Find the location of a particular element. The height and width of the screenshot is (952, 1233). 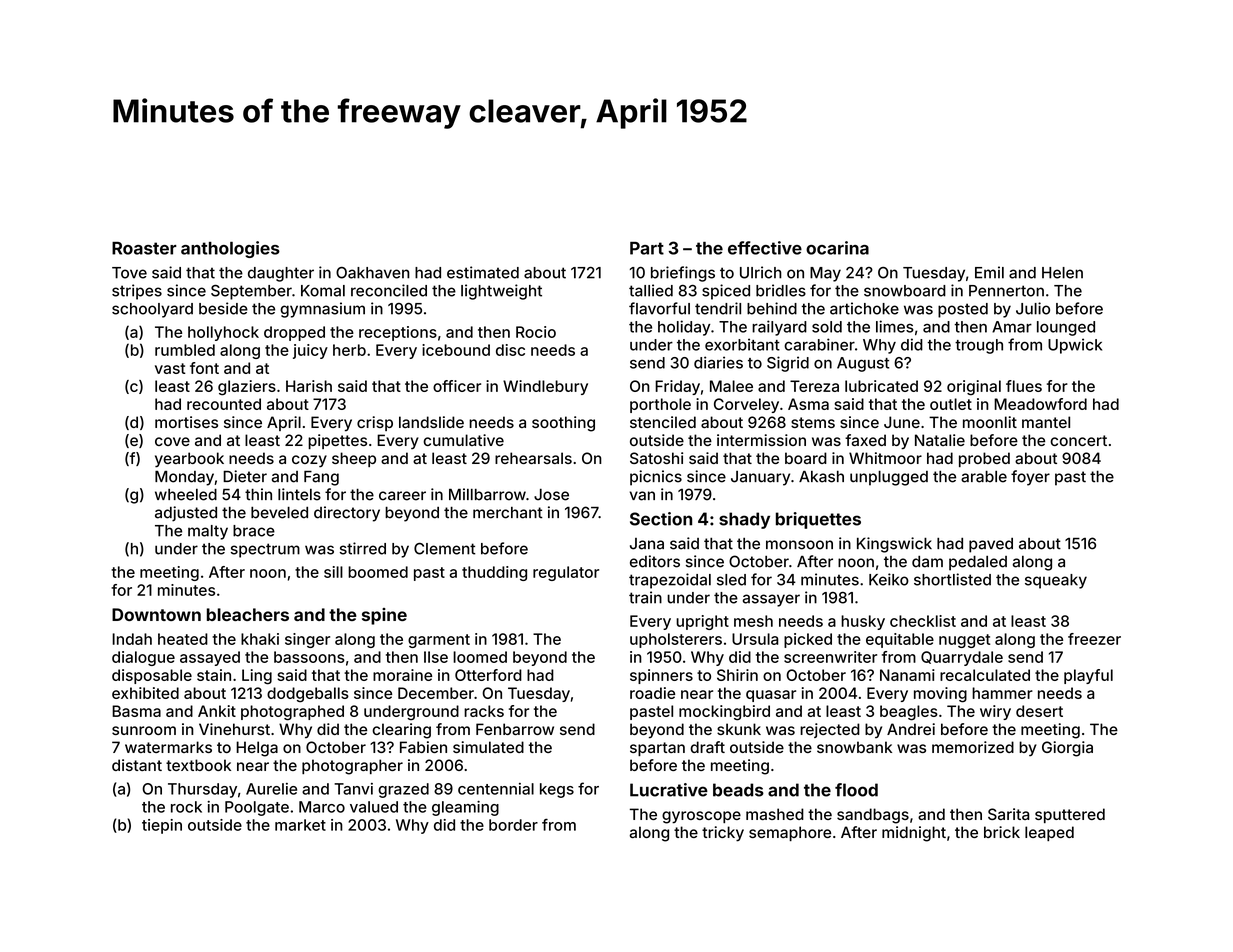

equitable is located at coordinates (900, 640).
